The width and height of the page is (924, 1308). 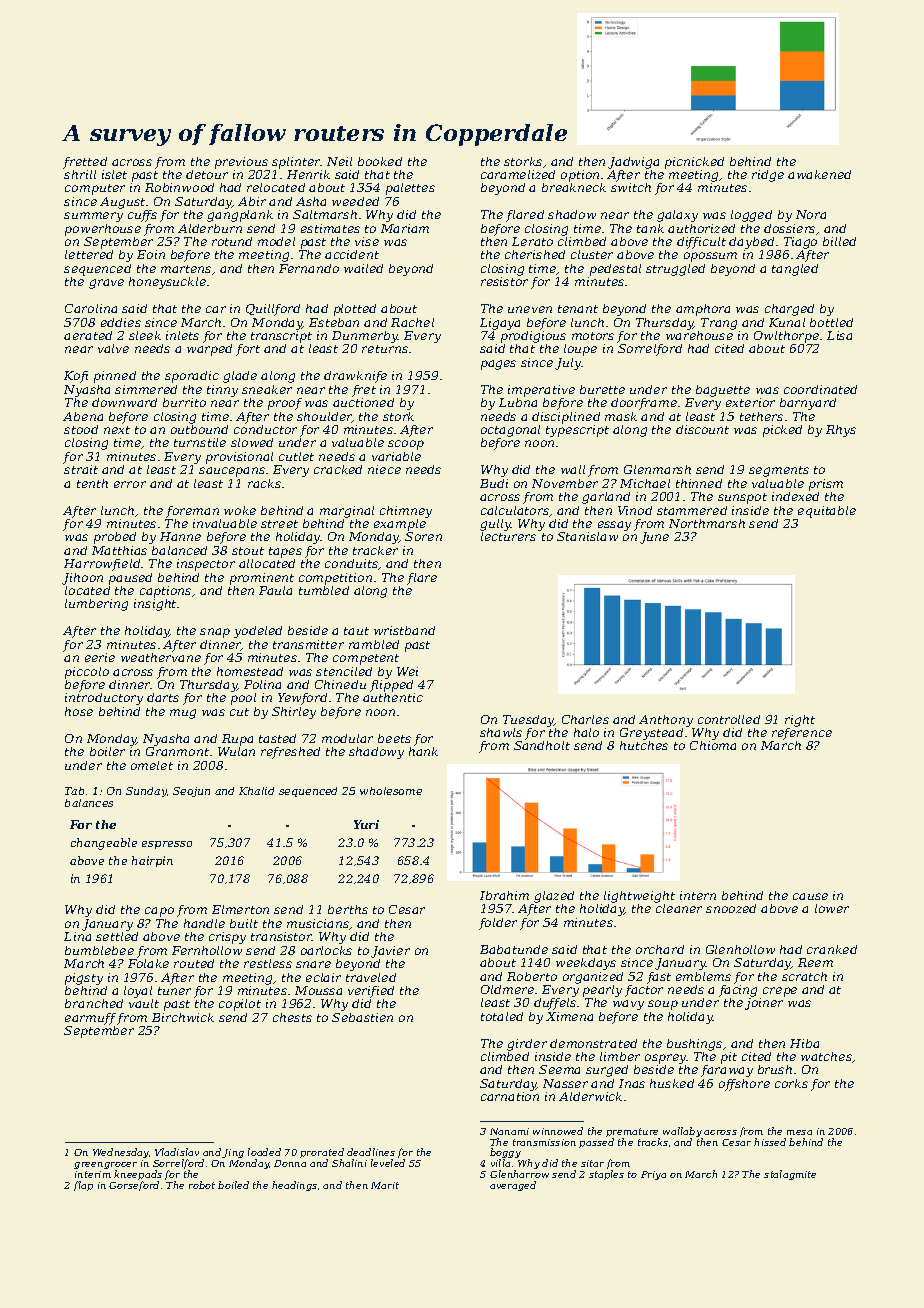 I want to click on typescript, so click(x=577, y=431).
